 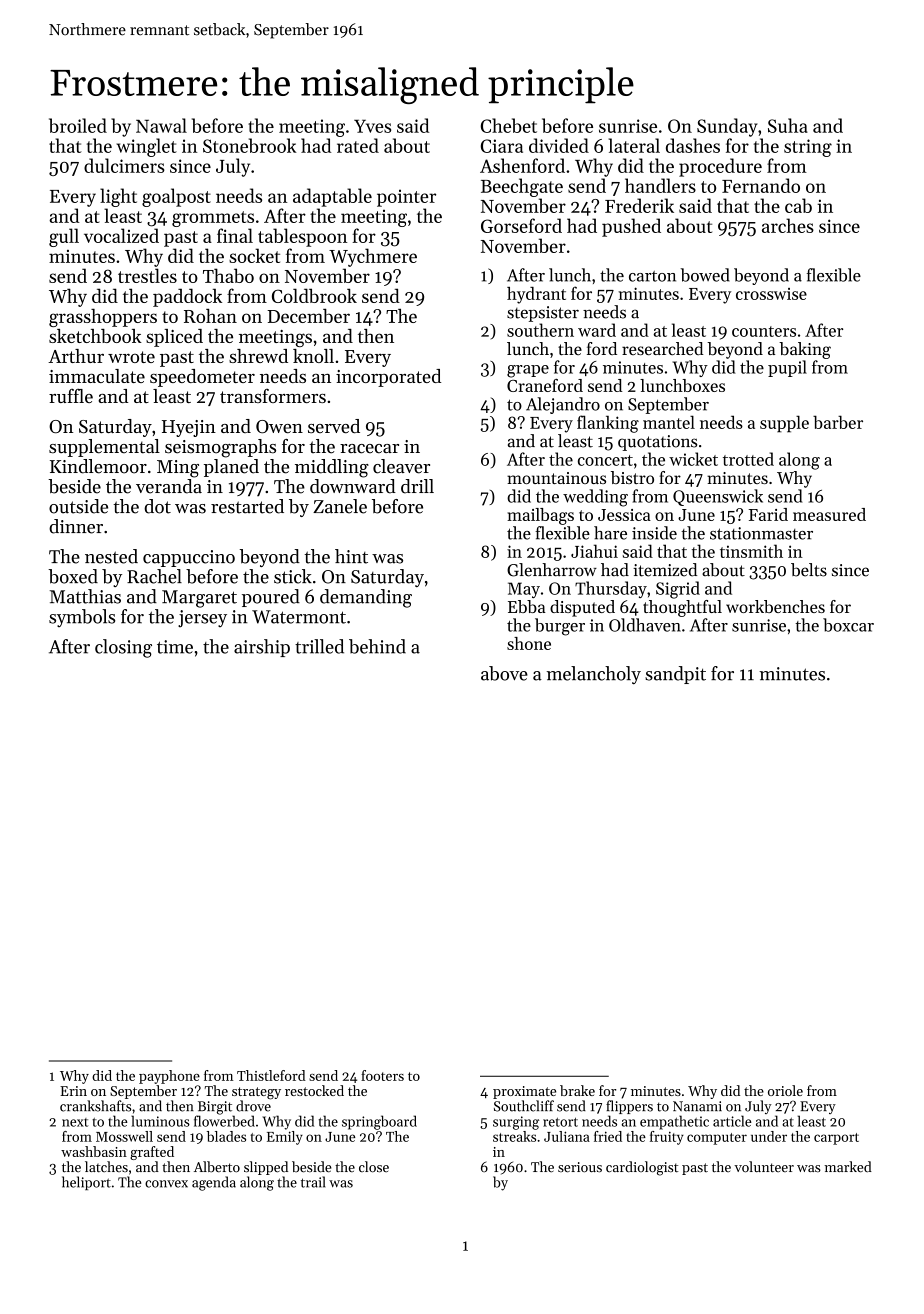 What do you see at coordinates (563, 405) in the screenshot?
I see `Alejandro` at bounding box center [563, 405].
